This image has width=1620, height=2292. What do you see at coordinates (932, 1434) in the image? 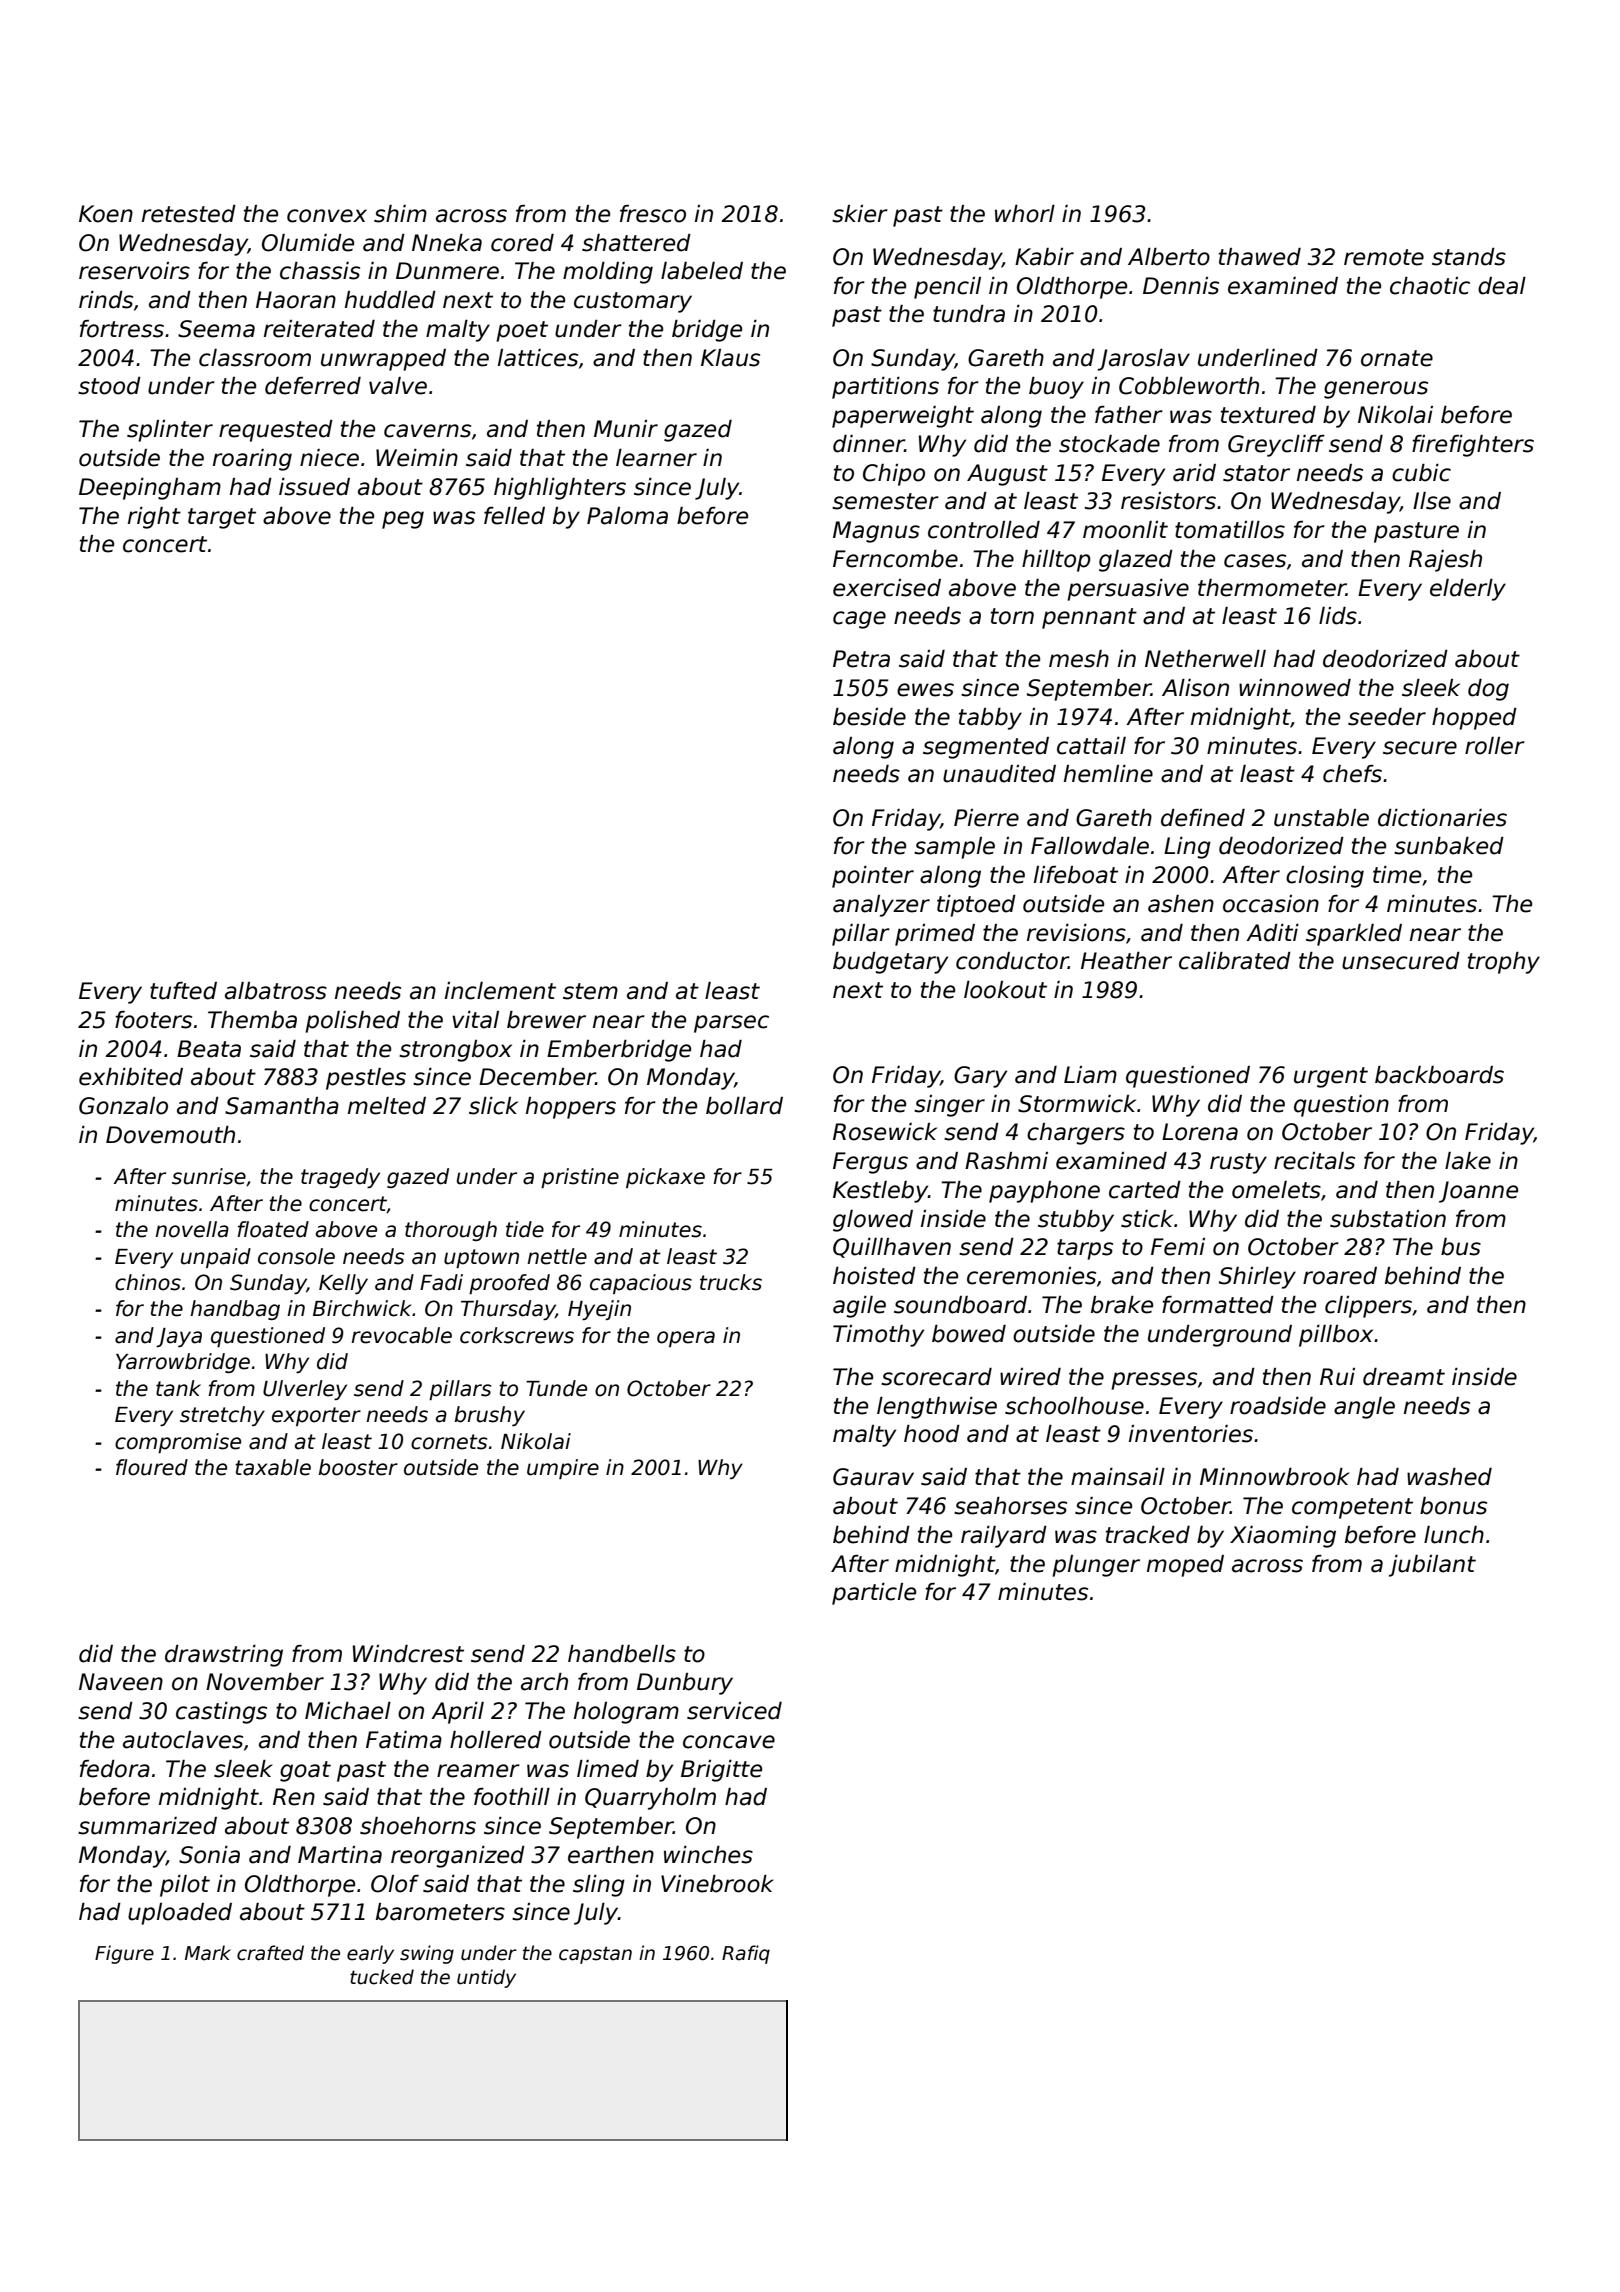
I see `hood` at bounding box center [932, 1434].
